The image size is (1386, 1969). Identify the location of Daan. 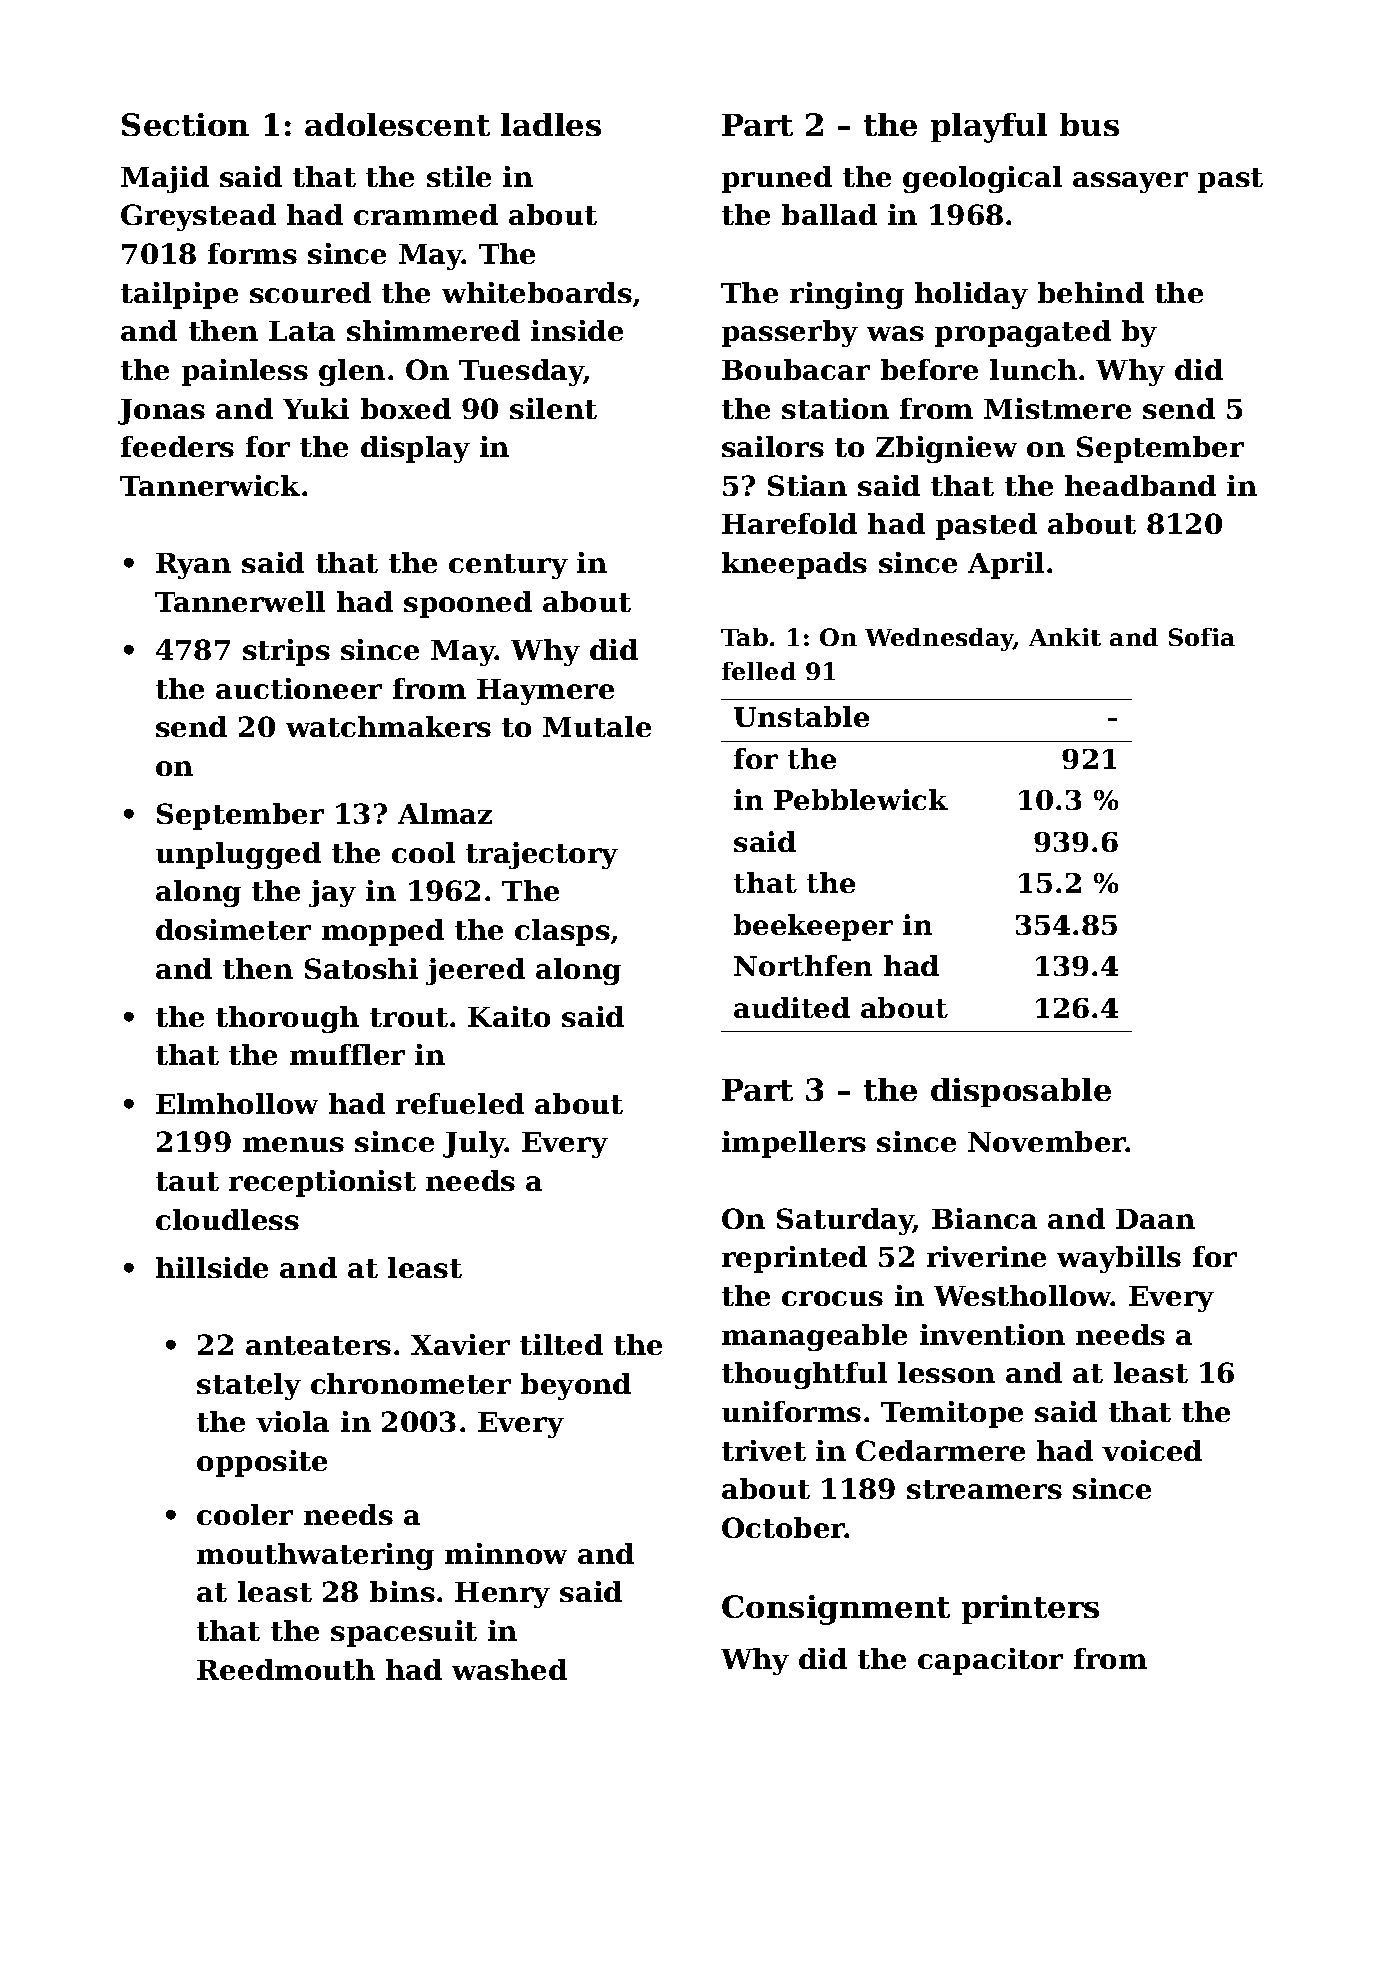
(1155, 1219).
